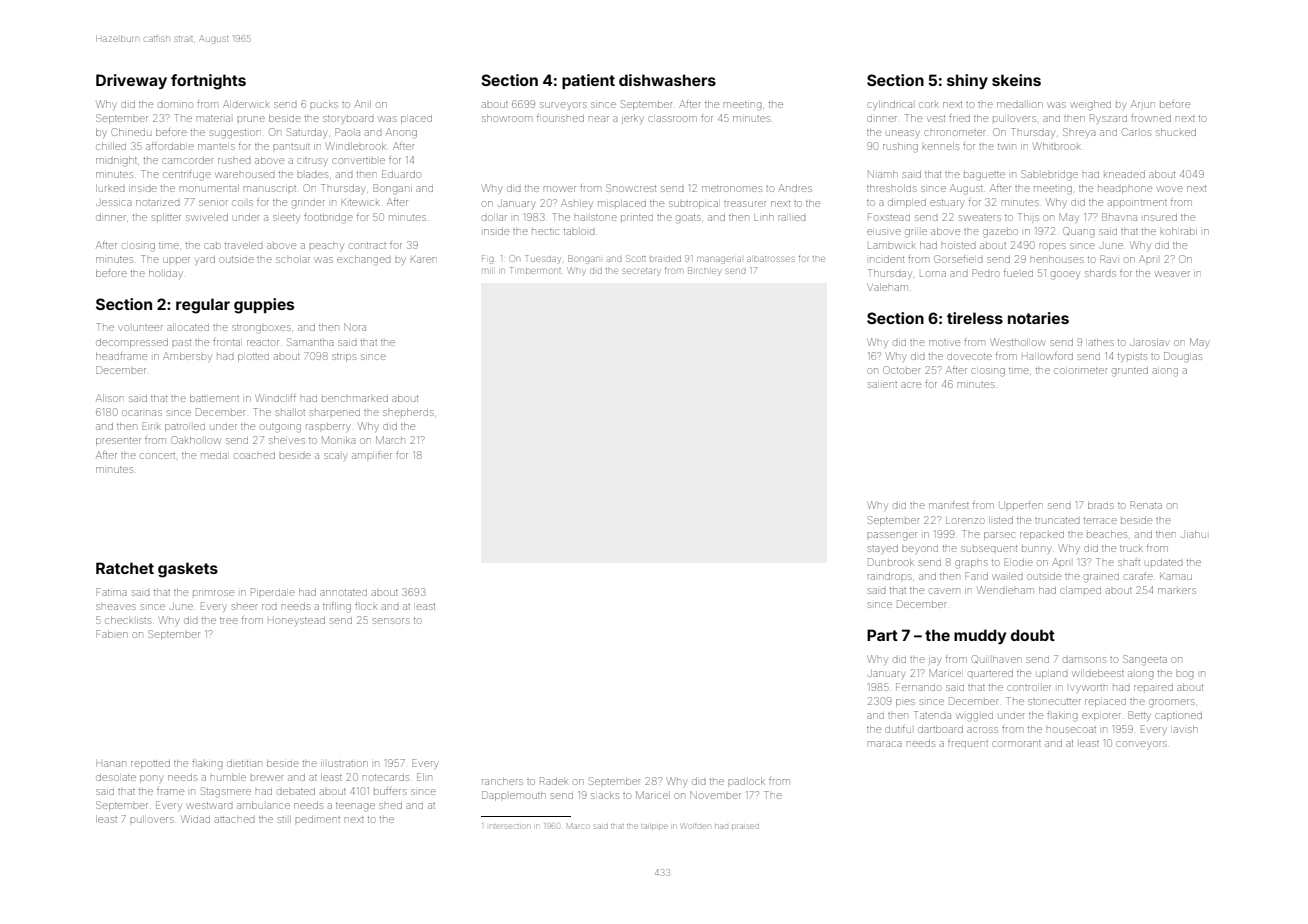  Describe the element at coordinates (348, 120) in the document. I see `storyboard` at that location.
